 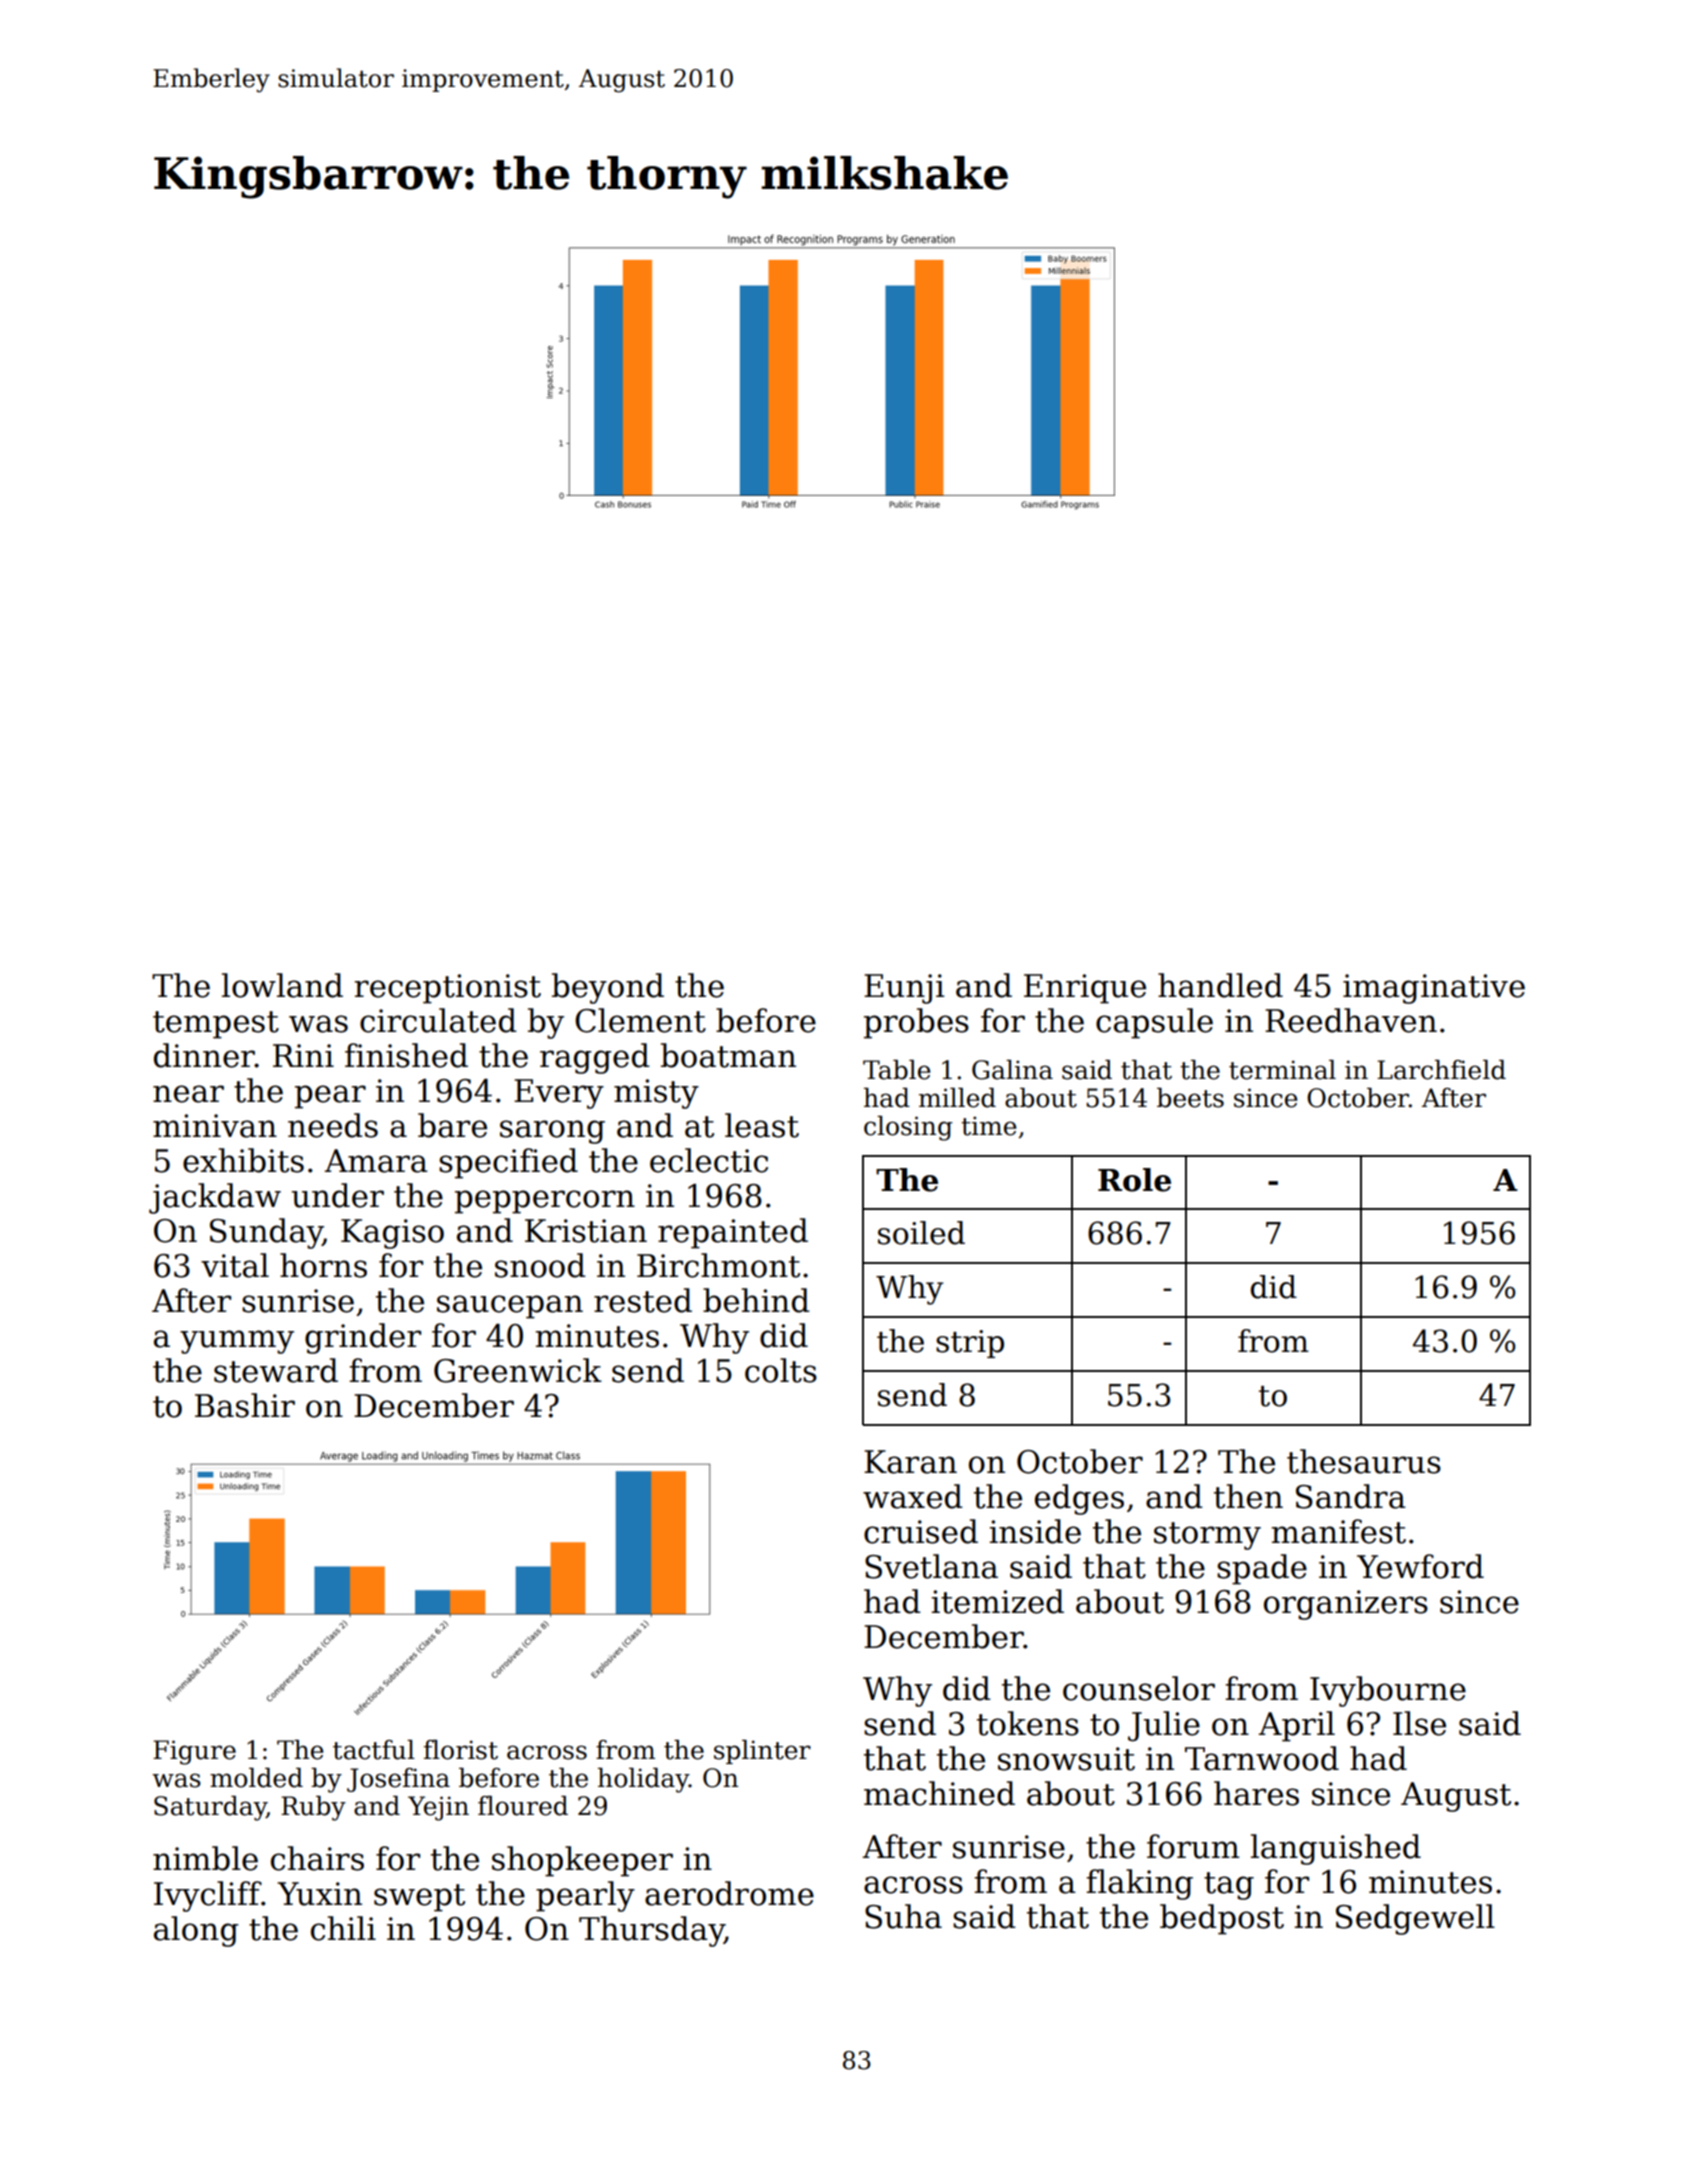 I want to click on repainted, so click(x=733, y=1233).
